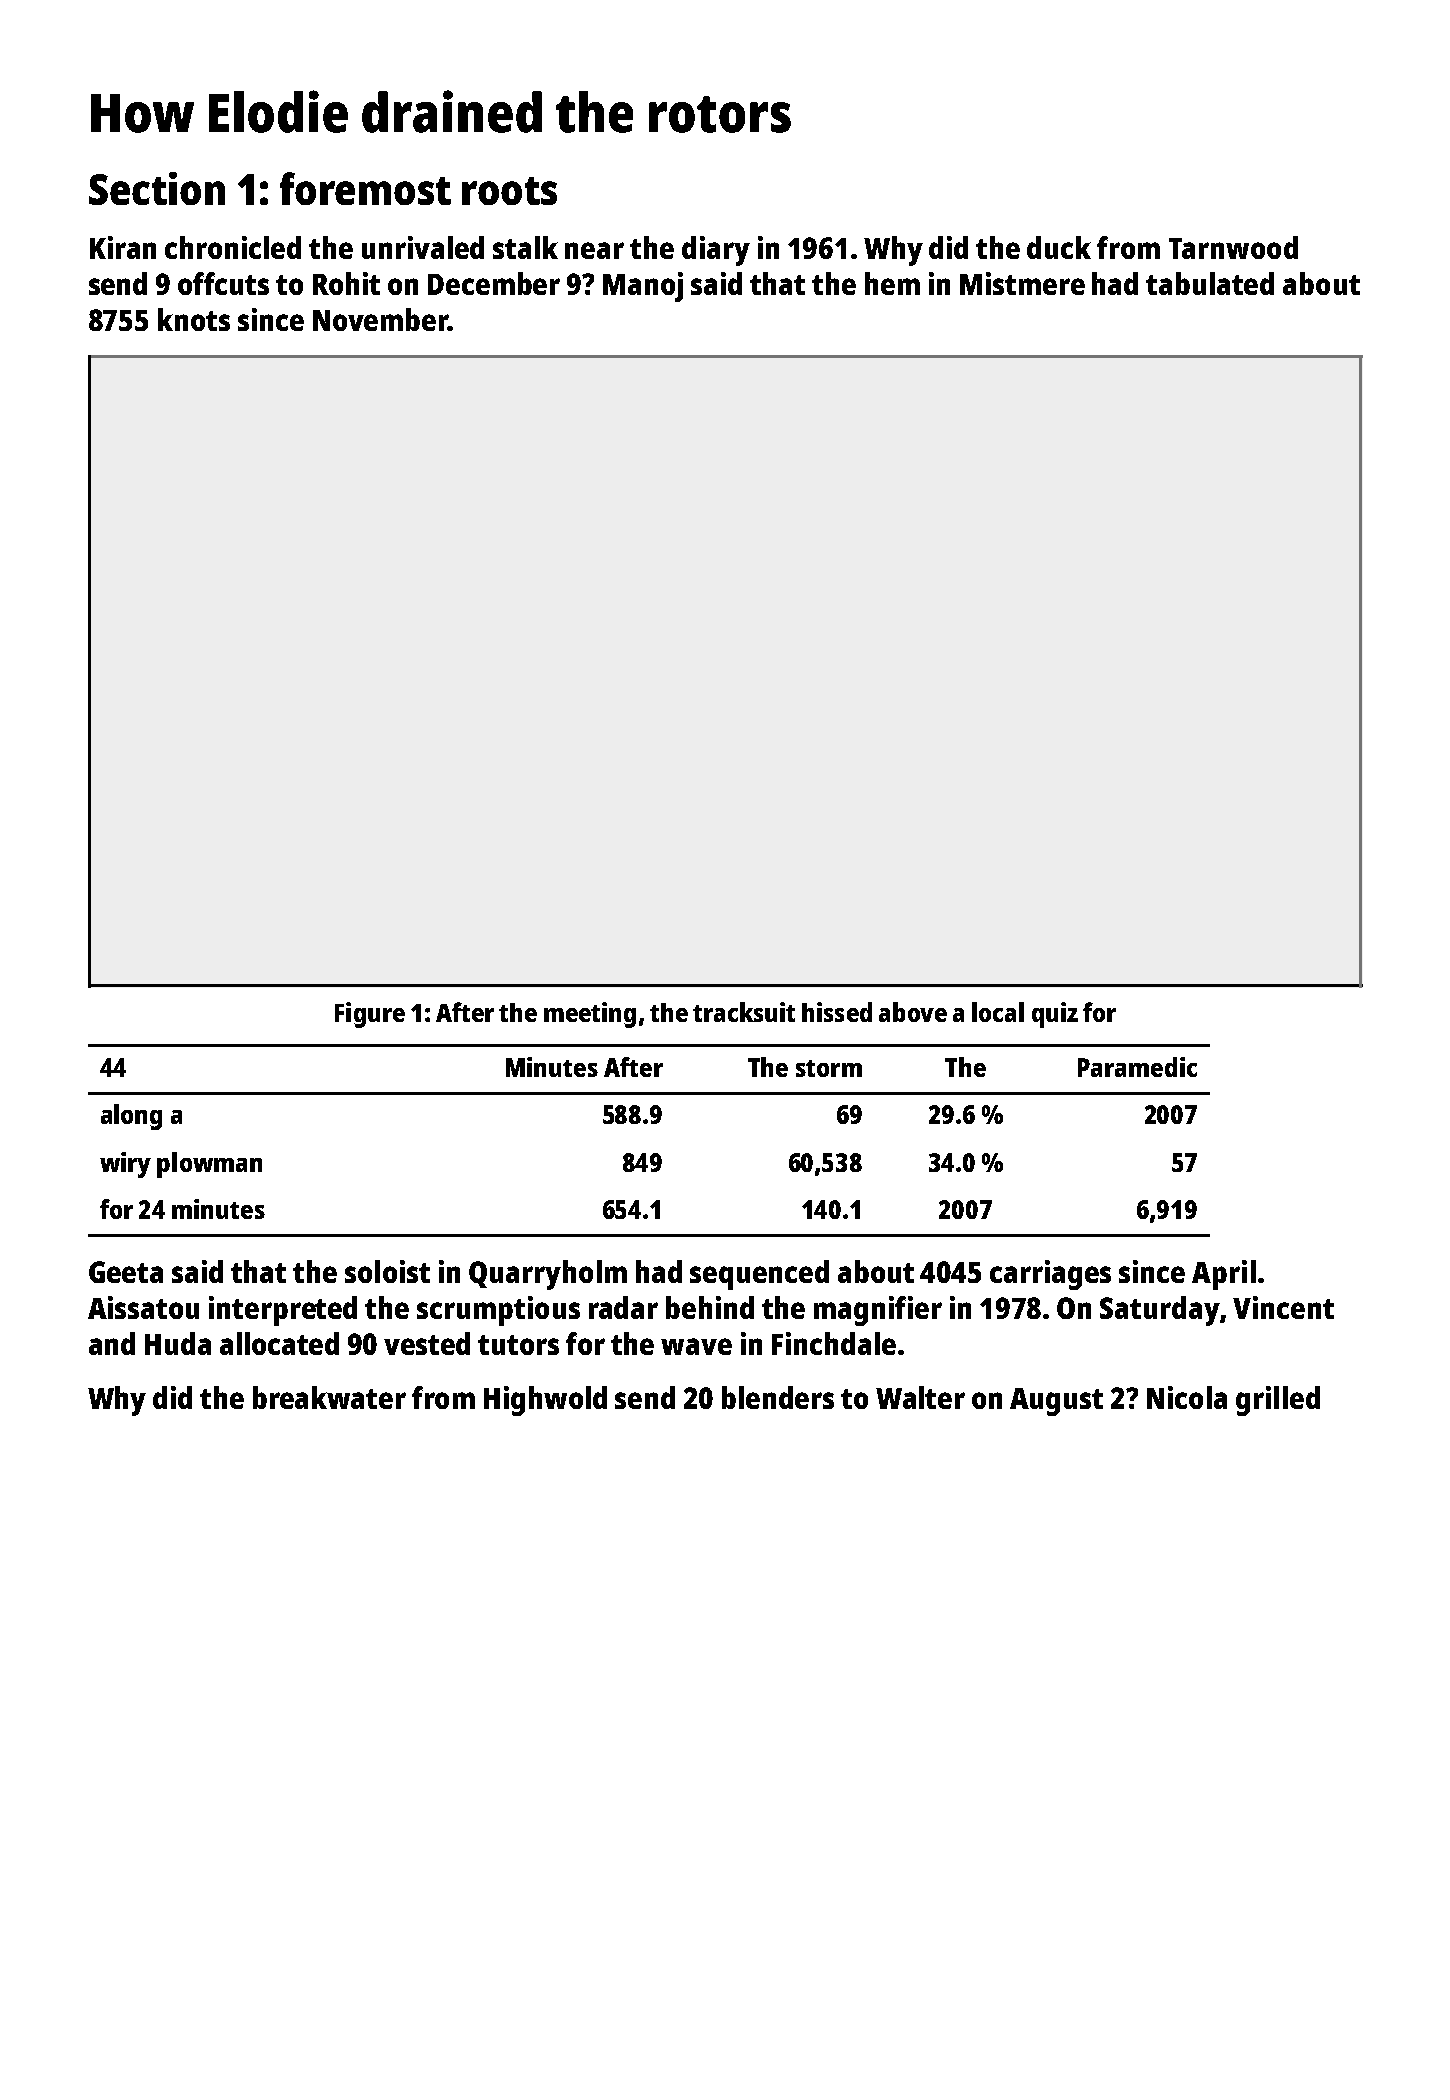 The width and height of the page is (1450, 2100). I want to click on knots, so click(194, 319).
